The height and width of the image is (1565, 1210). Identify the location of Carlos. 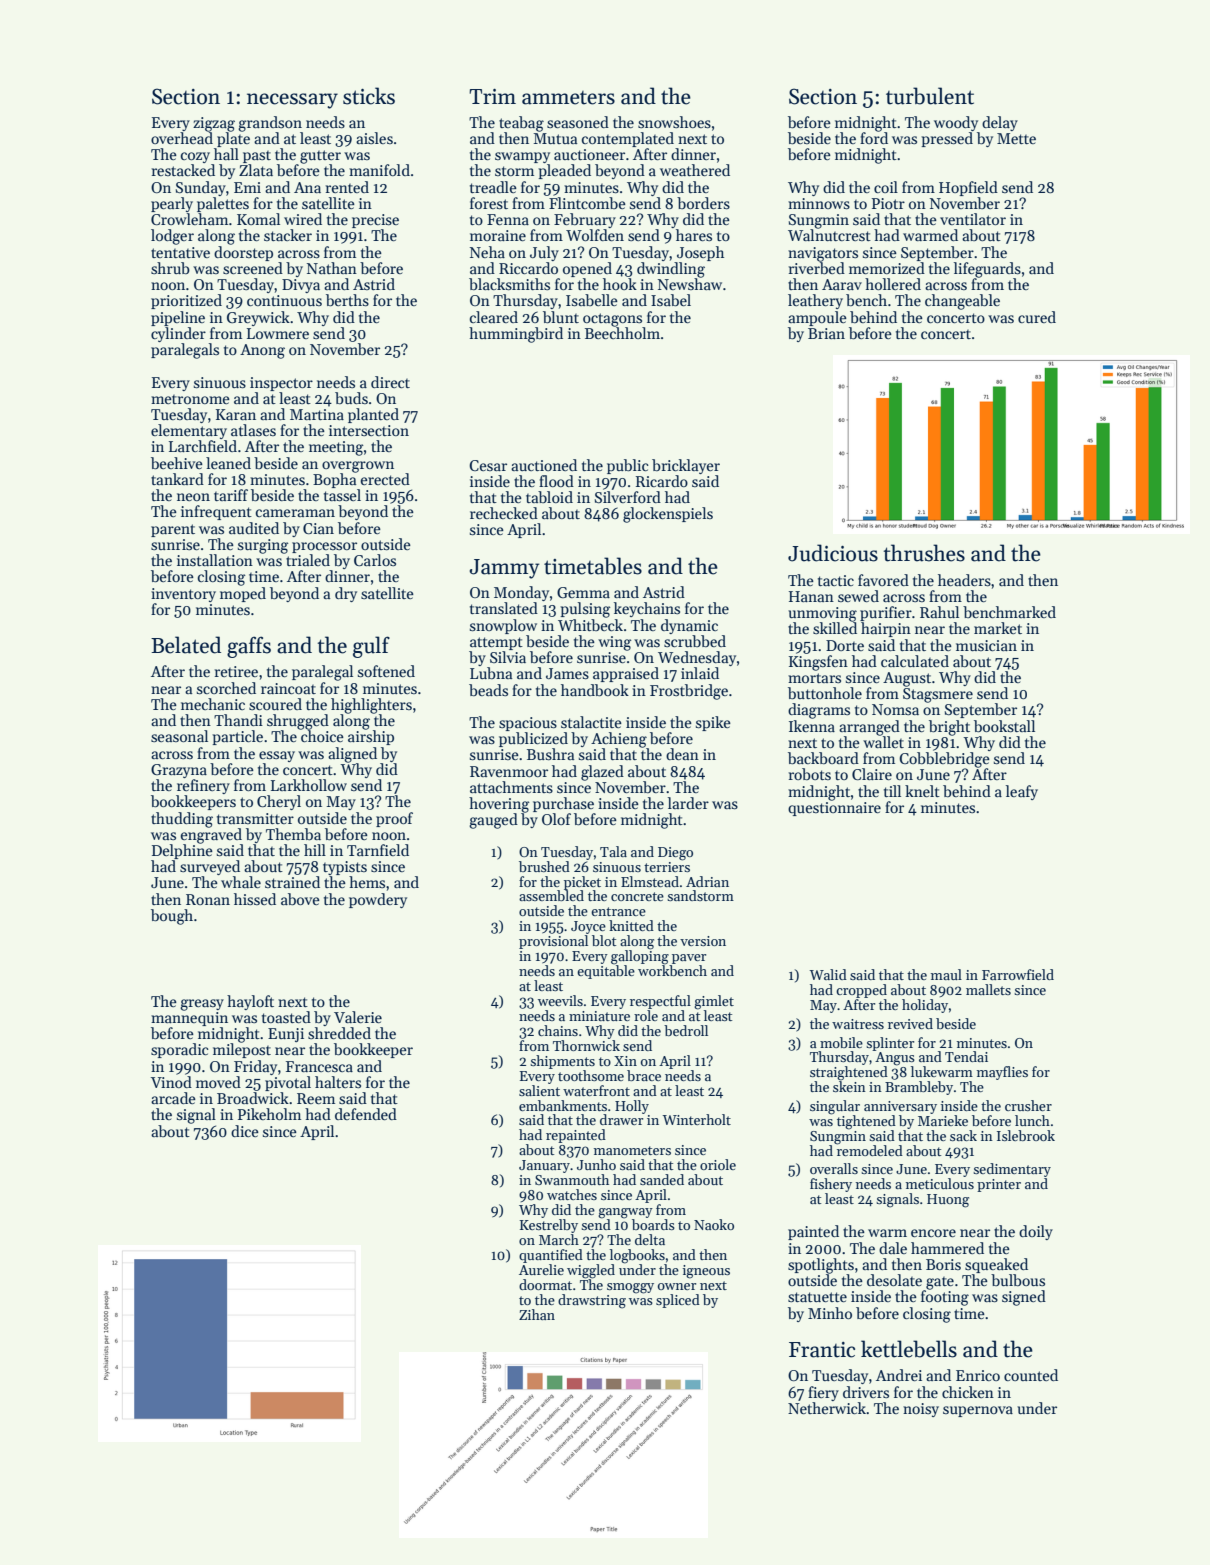
(375, 560).
